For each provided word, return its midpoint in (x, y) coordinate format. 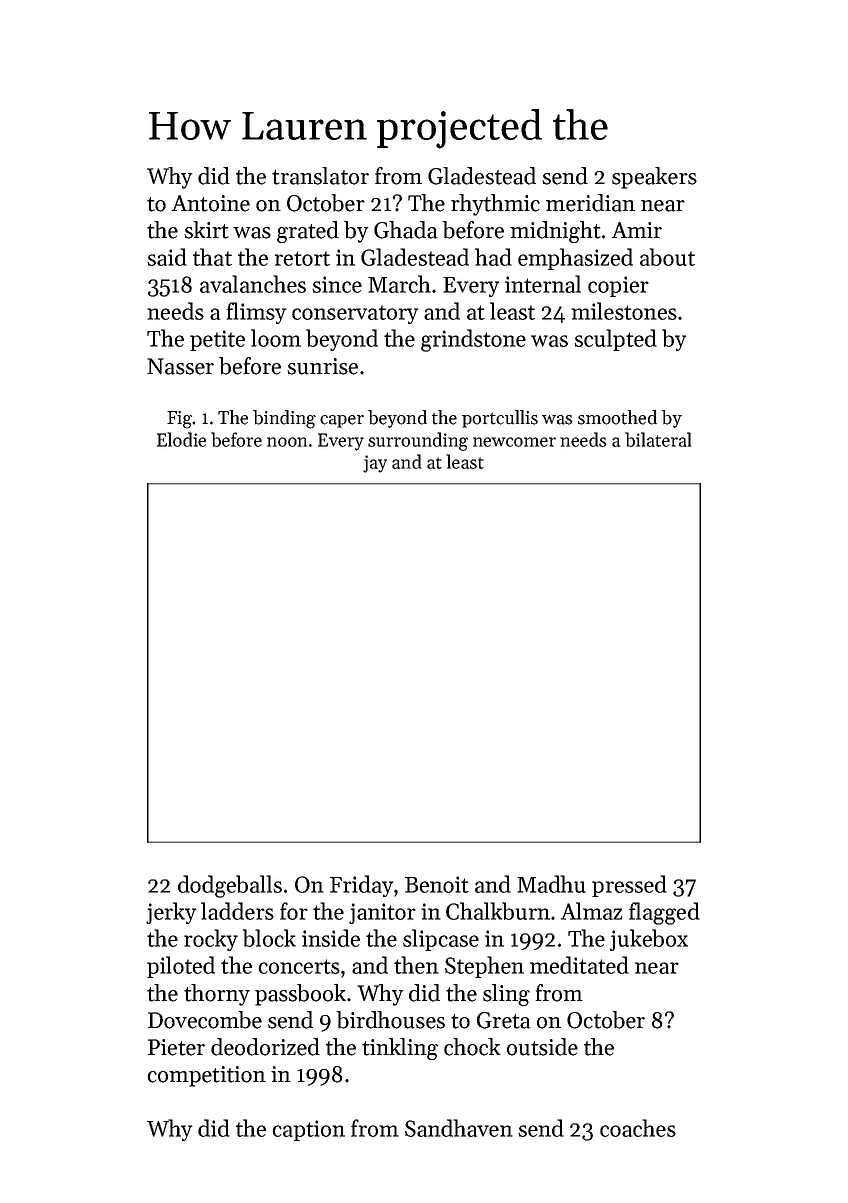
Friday (361, 886)
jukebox (649, 940)
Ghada (406, 230)
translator (320, 176)
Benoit (437, 884)
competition (206, 1076)
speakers (654, 178)
